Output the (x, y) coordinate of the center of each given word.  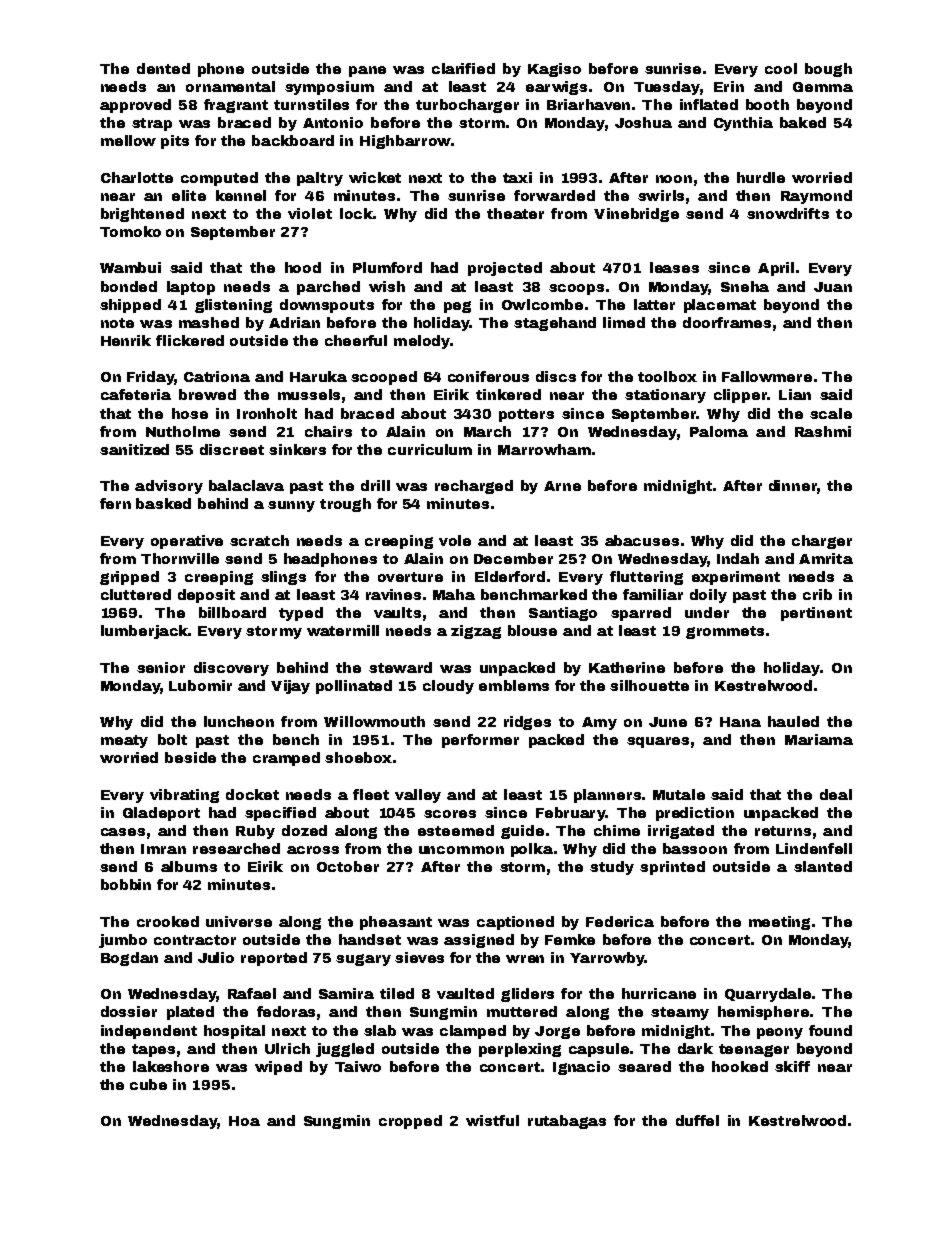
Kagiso (554, 70)
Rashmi (823, 431)
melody (422, 342)
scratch (259, 540)
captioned (515, 923)
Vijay (290, 687)
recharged (474, 487)
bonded (129, 286)
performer (480, 741)
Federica (620, 921)
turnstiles (311, 104)
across (313, 850)
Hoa (244, 1121)
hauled (793, 721)
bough (828, 70)
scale (831, 413)
